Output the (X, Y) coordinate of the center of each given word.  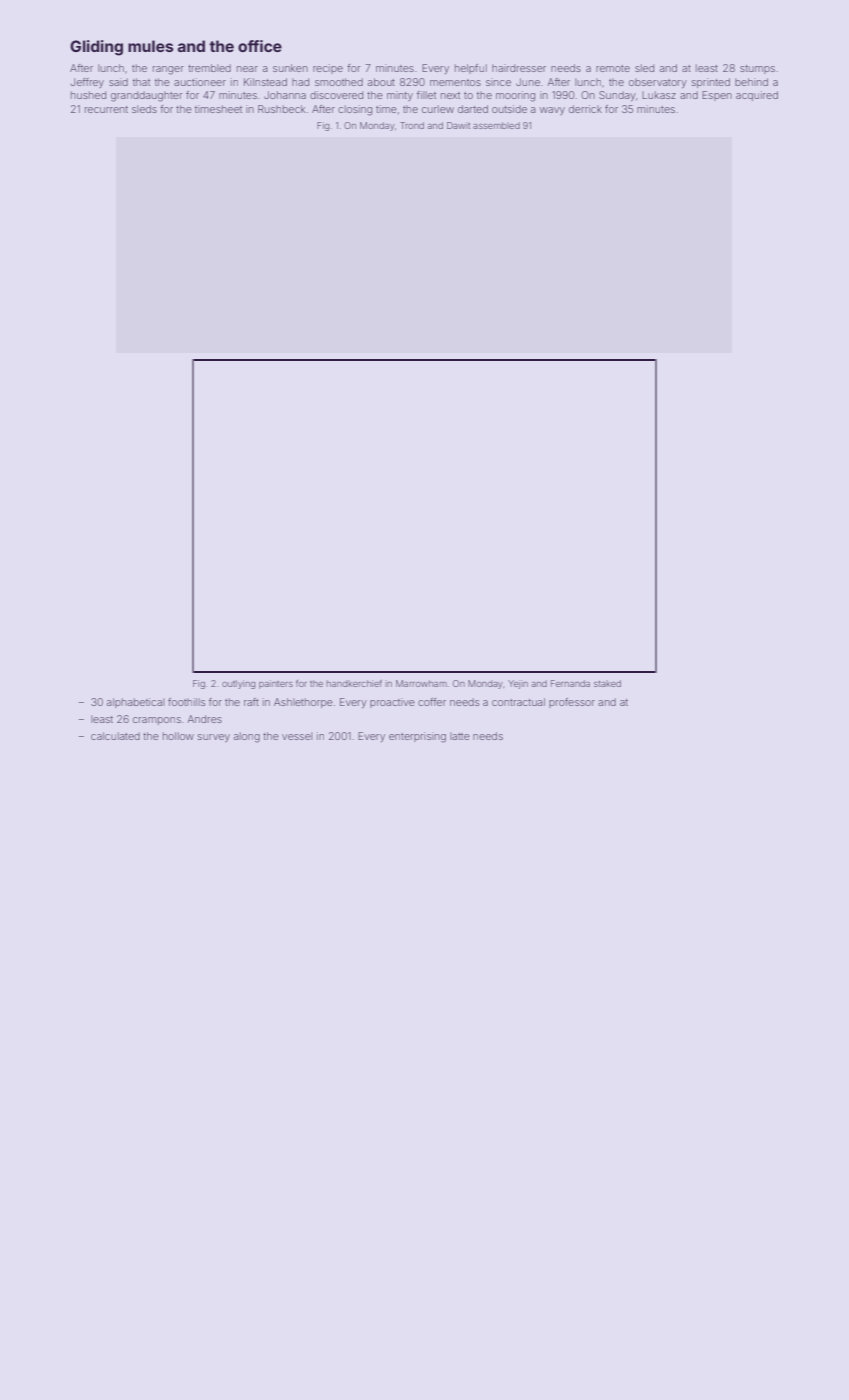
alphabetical (135, 703)
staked (607, 683)
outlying (238, 684)
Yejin (518, 684)
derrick (585, 109)
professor (572, 703)
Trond (412, 125)
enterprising (417, 737)
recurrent (106, 109)
